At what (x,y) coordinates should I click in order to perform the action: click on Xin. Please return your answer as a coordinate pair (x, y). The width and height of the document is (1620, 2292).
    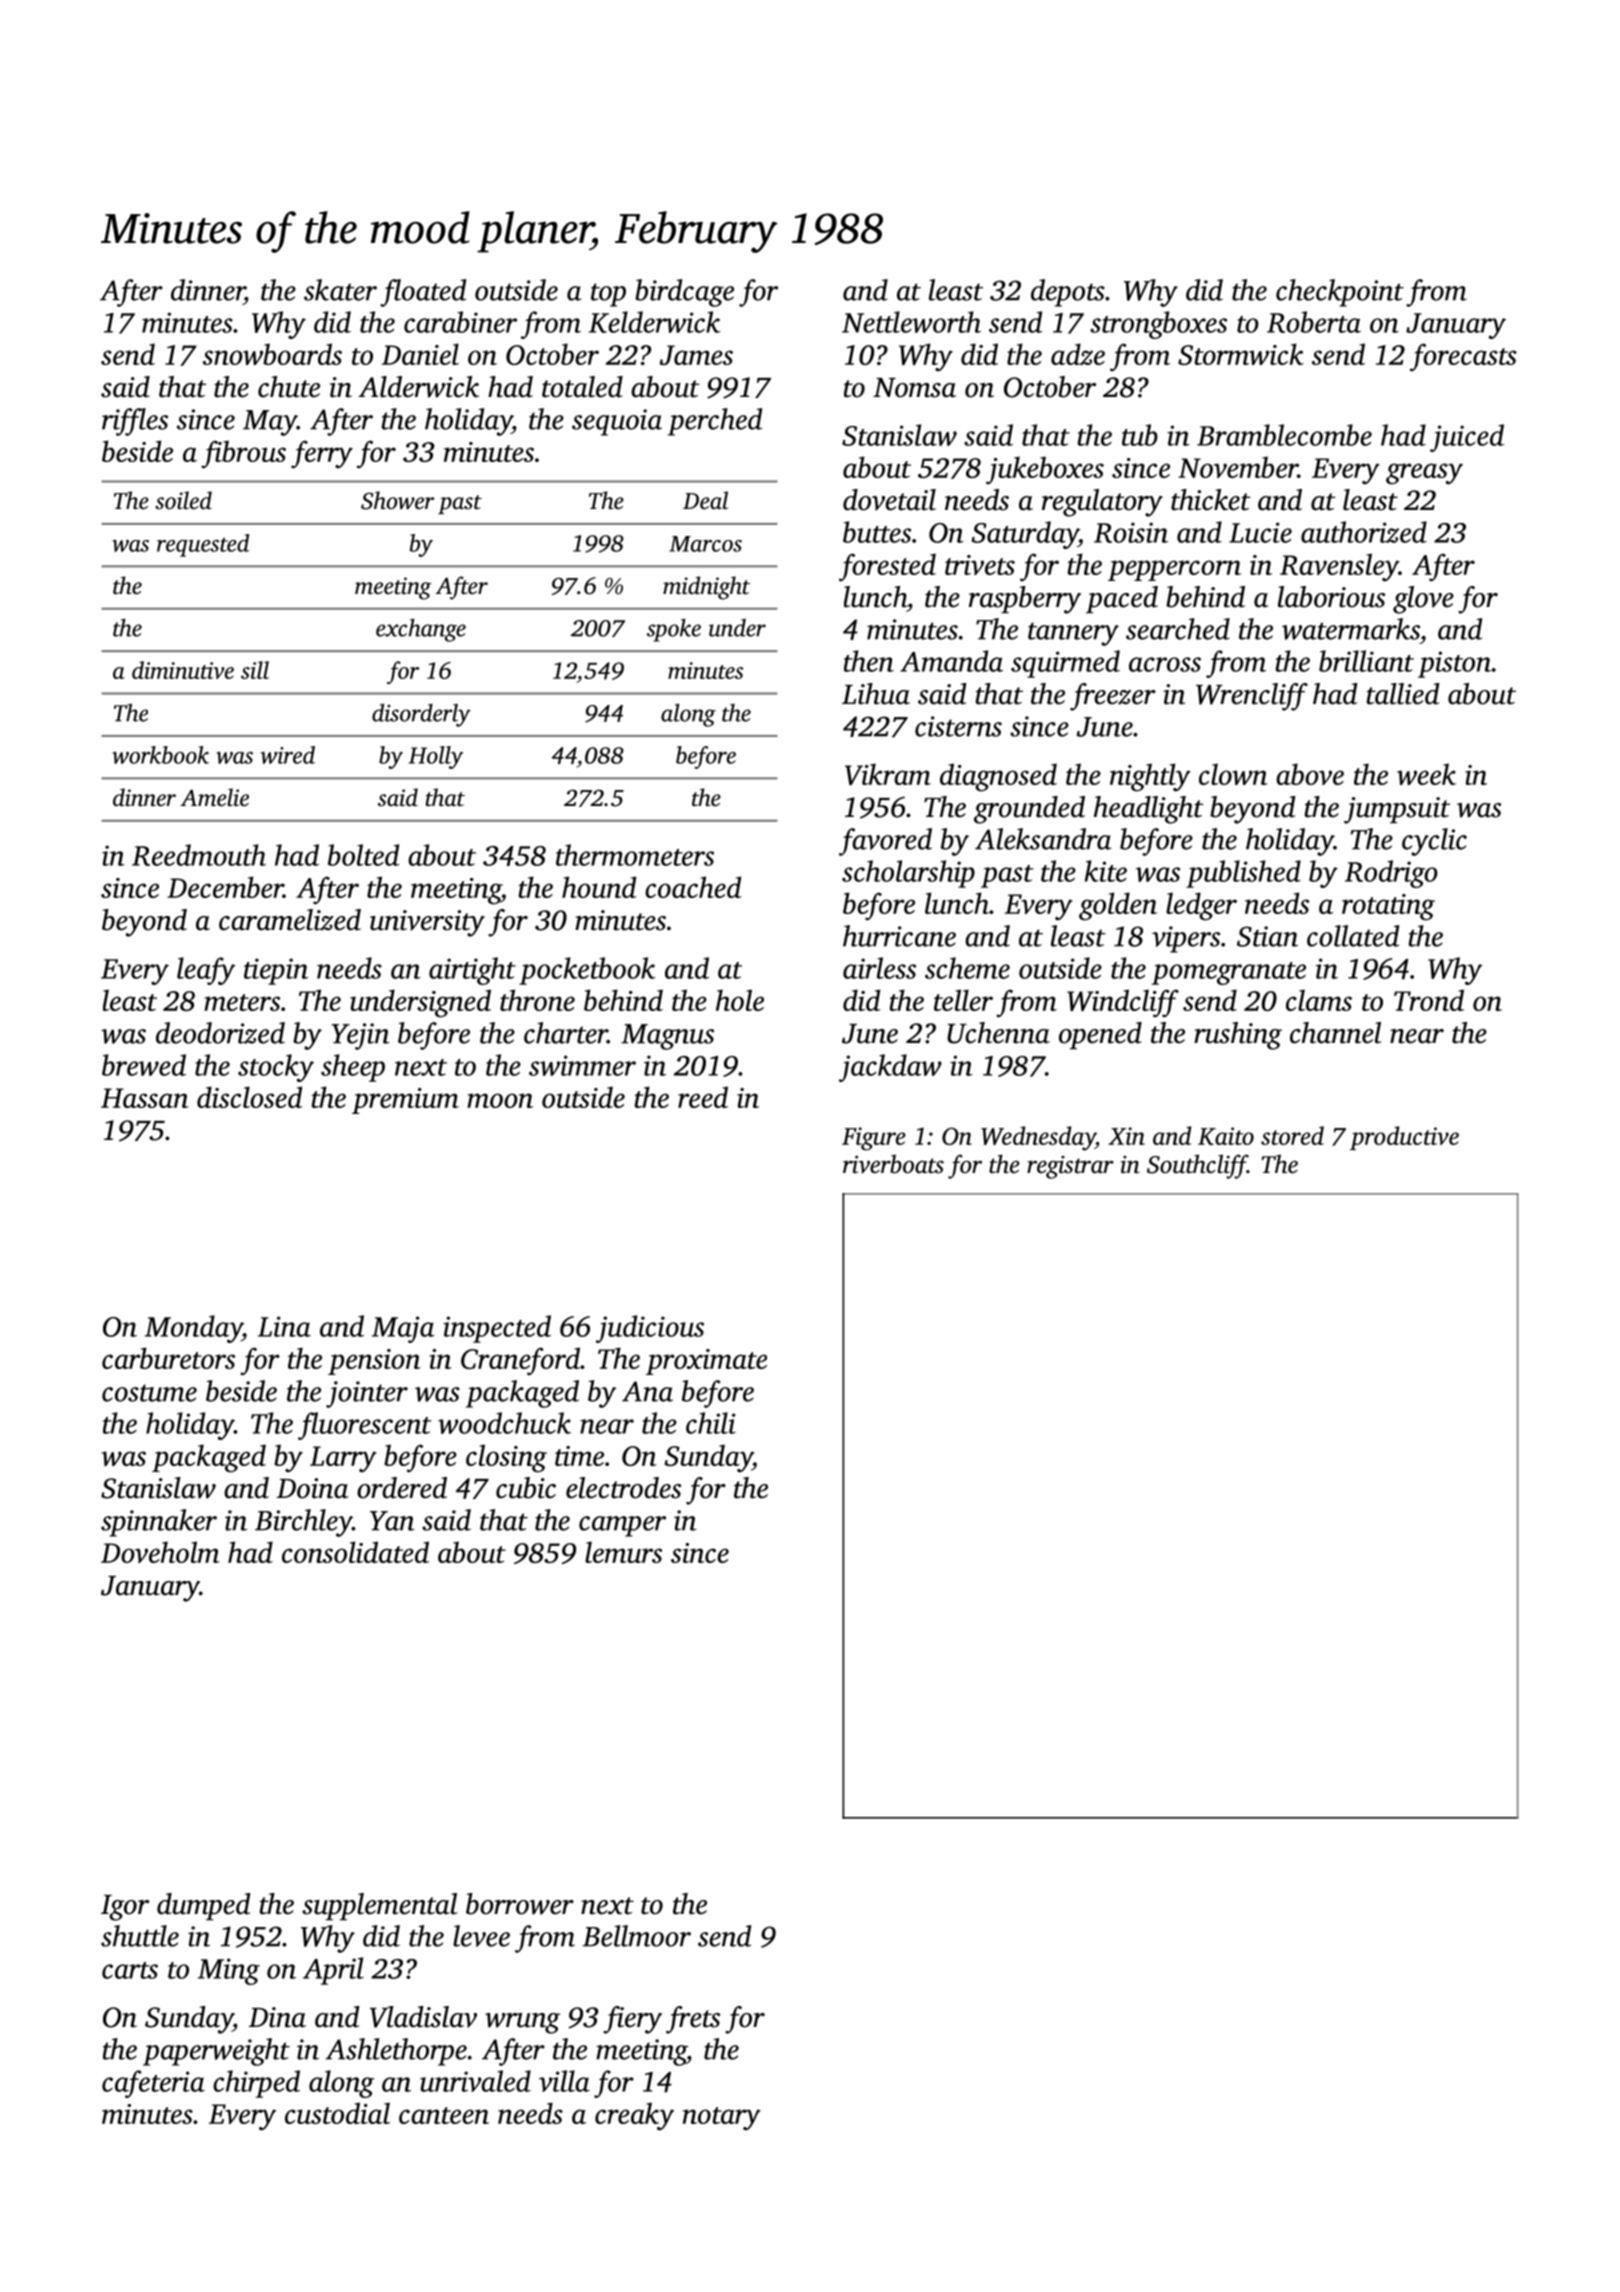
    Looking at the image, I should click on (1126, 1136).
